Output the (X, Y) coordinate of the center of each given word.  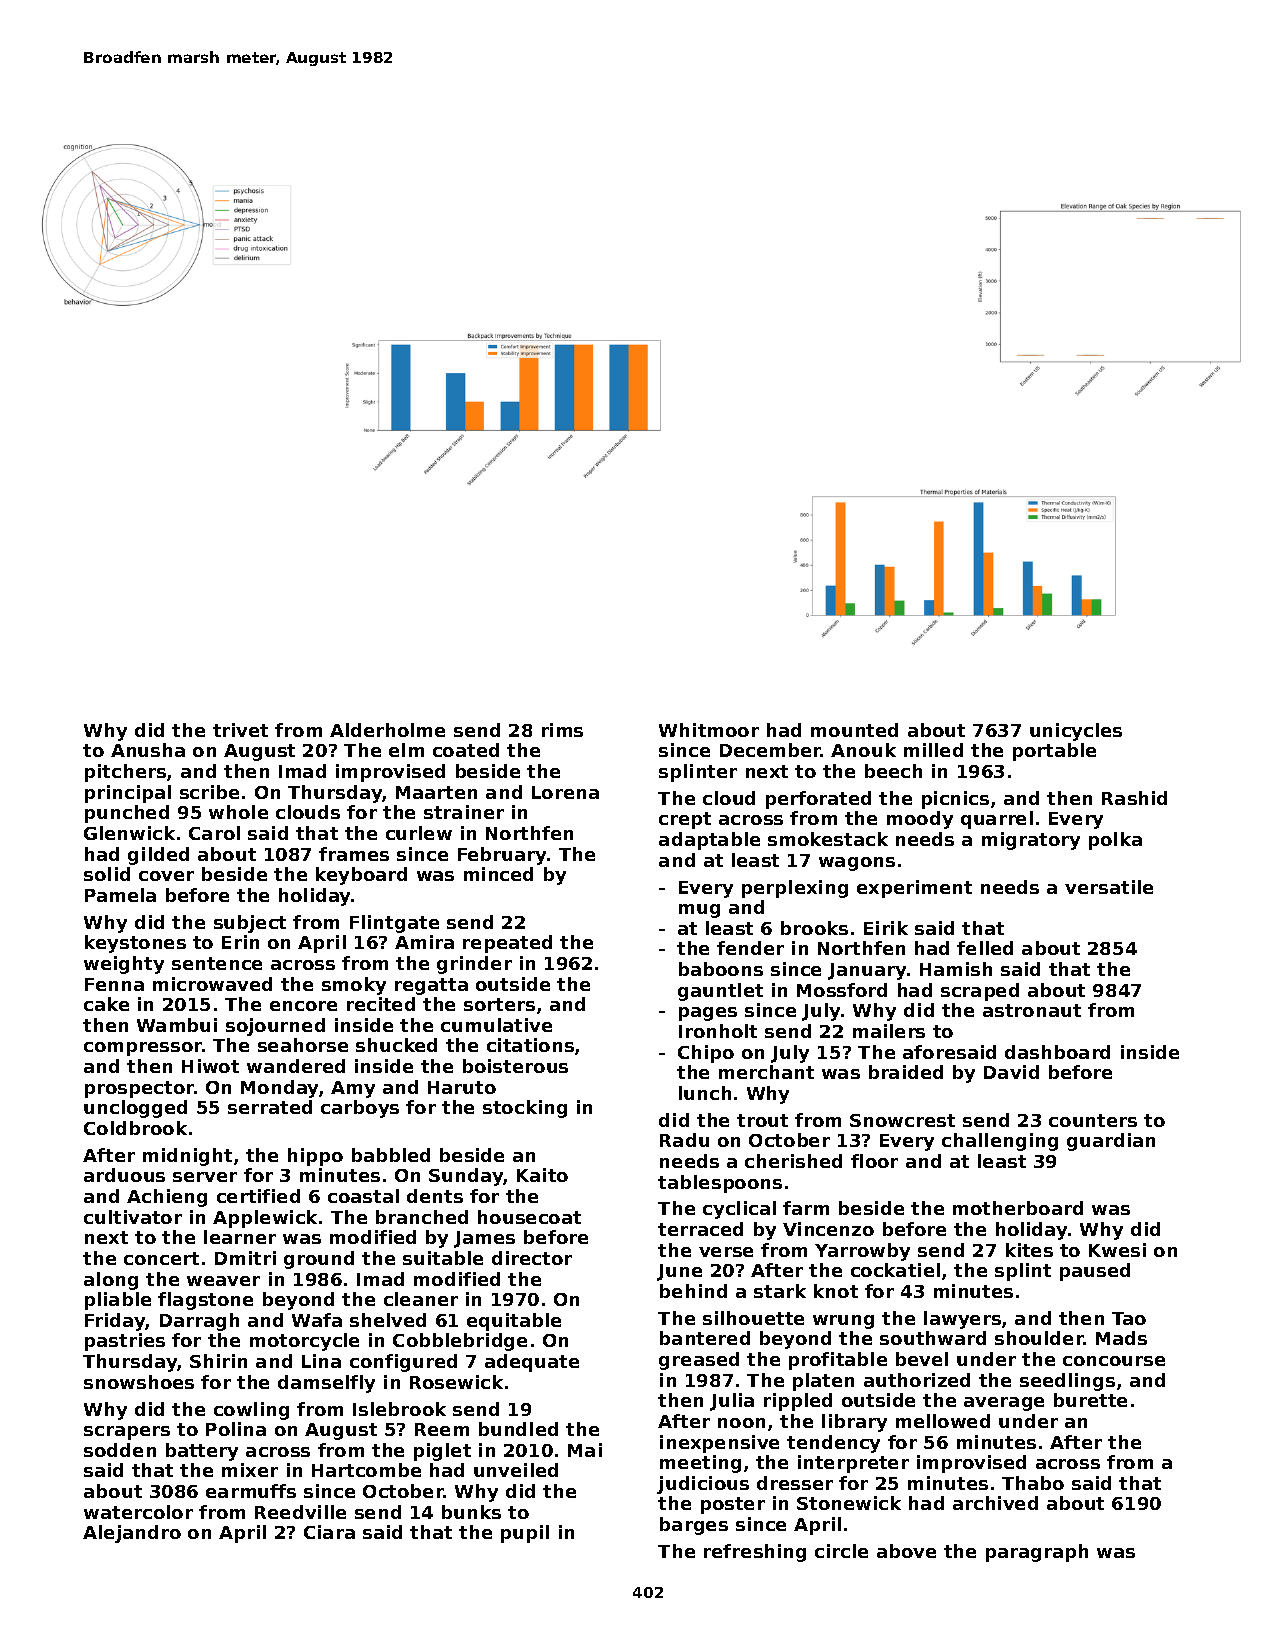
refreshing (755, 1553)
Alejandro (132, 1534)
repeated (507, 944)
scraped (980, 992)
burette (1090, 1400)
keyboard (361, 876)
